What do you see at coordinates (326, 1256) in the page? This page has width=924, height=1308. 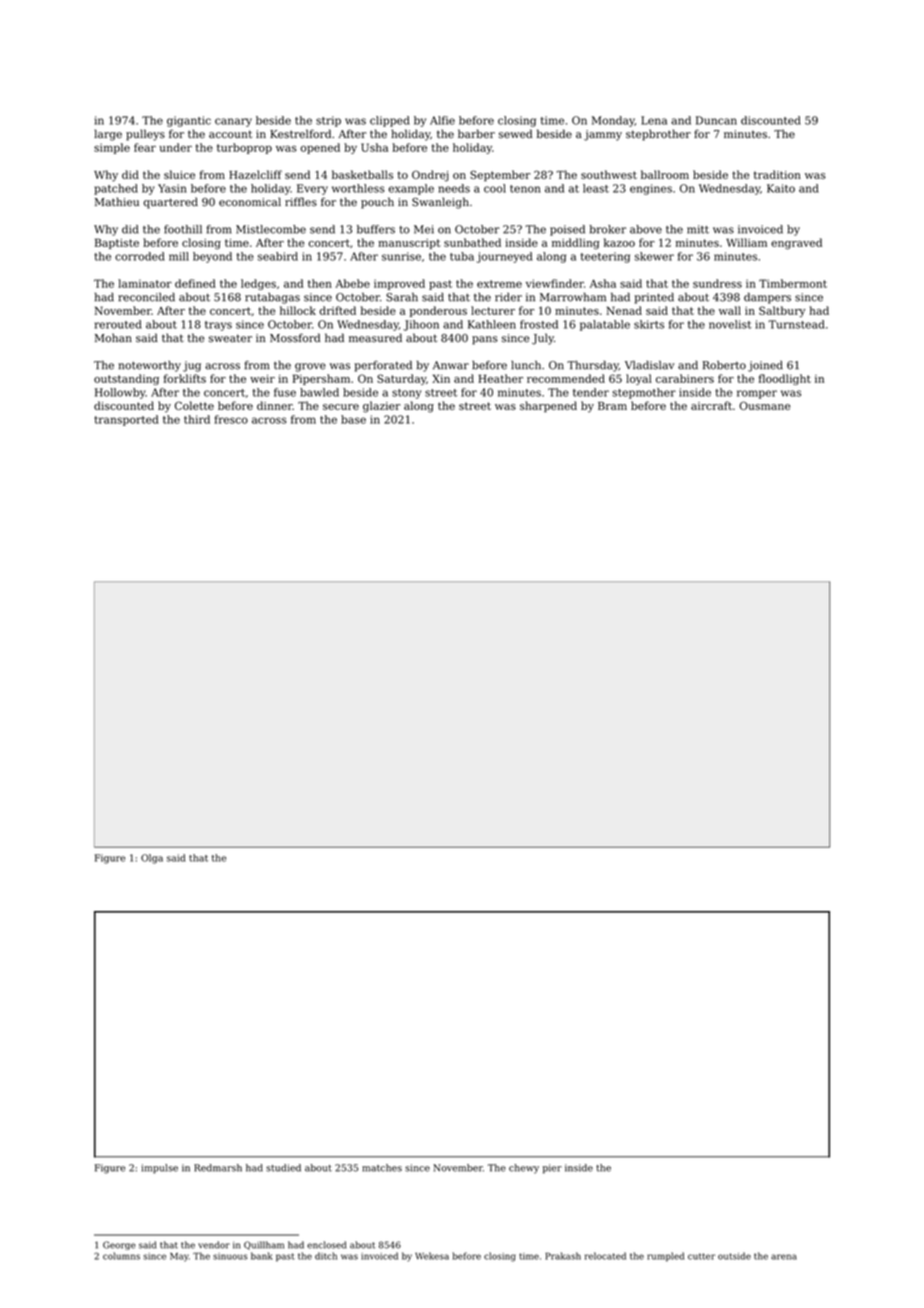 I see `ditch` at bounding box center [326, 1256].
